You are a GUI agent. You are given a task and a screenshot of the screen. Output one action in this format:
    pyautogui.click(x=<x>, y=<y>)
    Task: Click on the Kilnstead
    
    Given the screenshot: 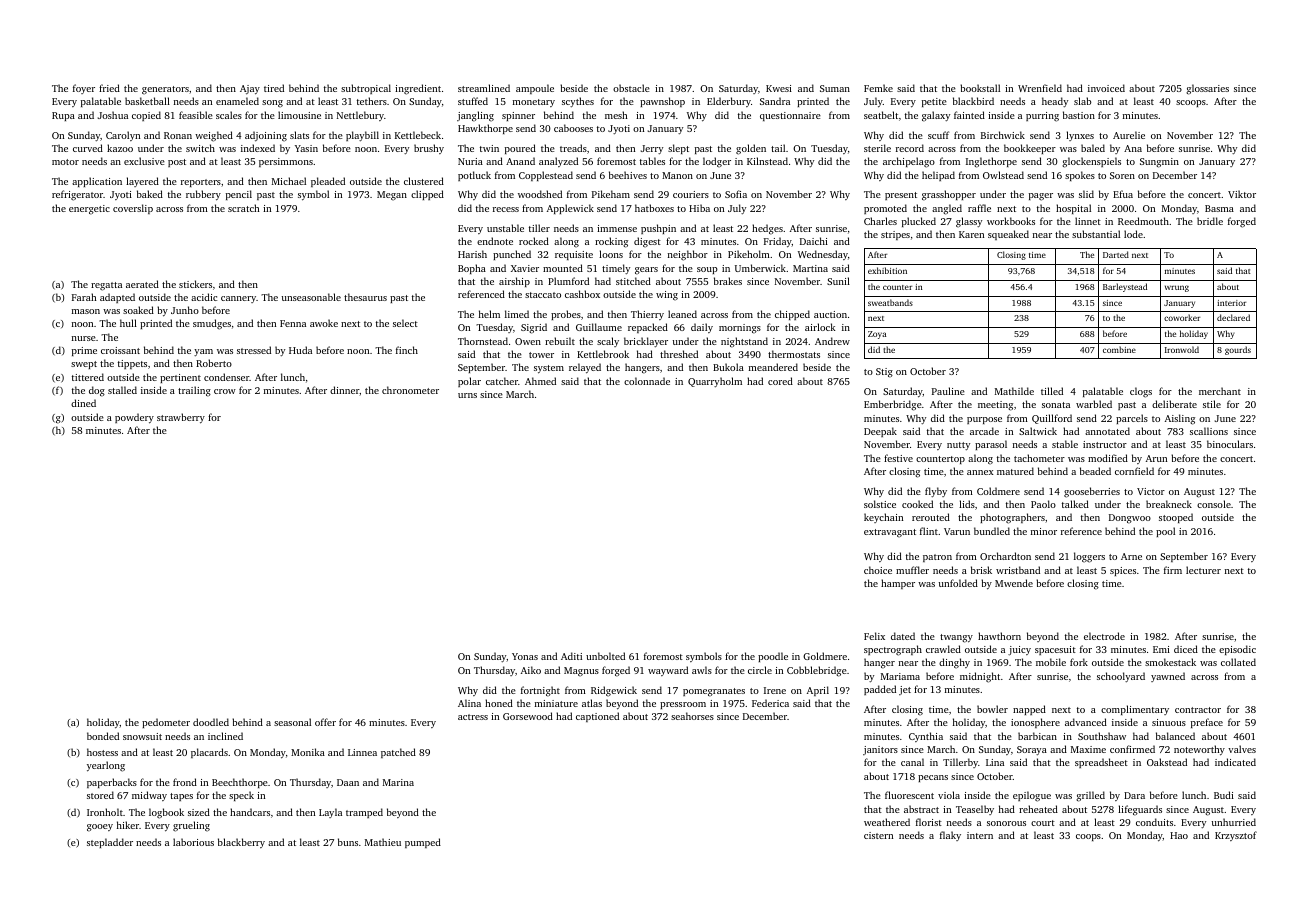 What is the action you would take?
    pyautogui.click(x=767, y=161)
